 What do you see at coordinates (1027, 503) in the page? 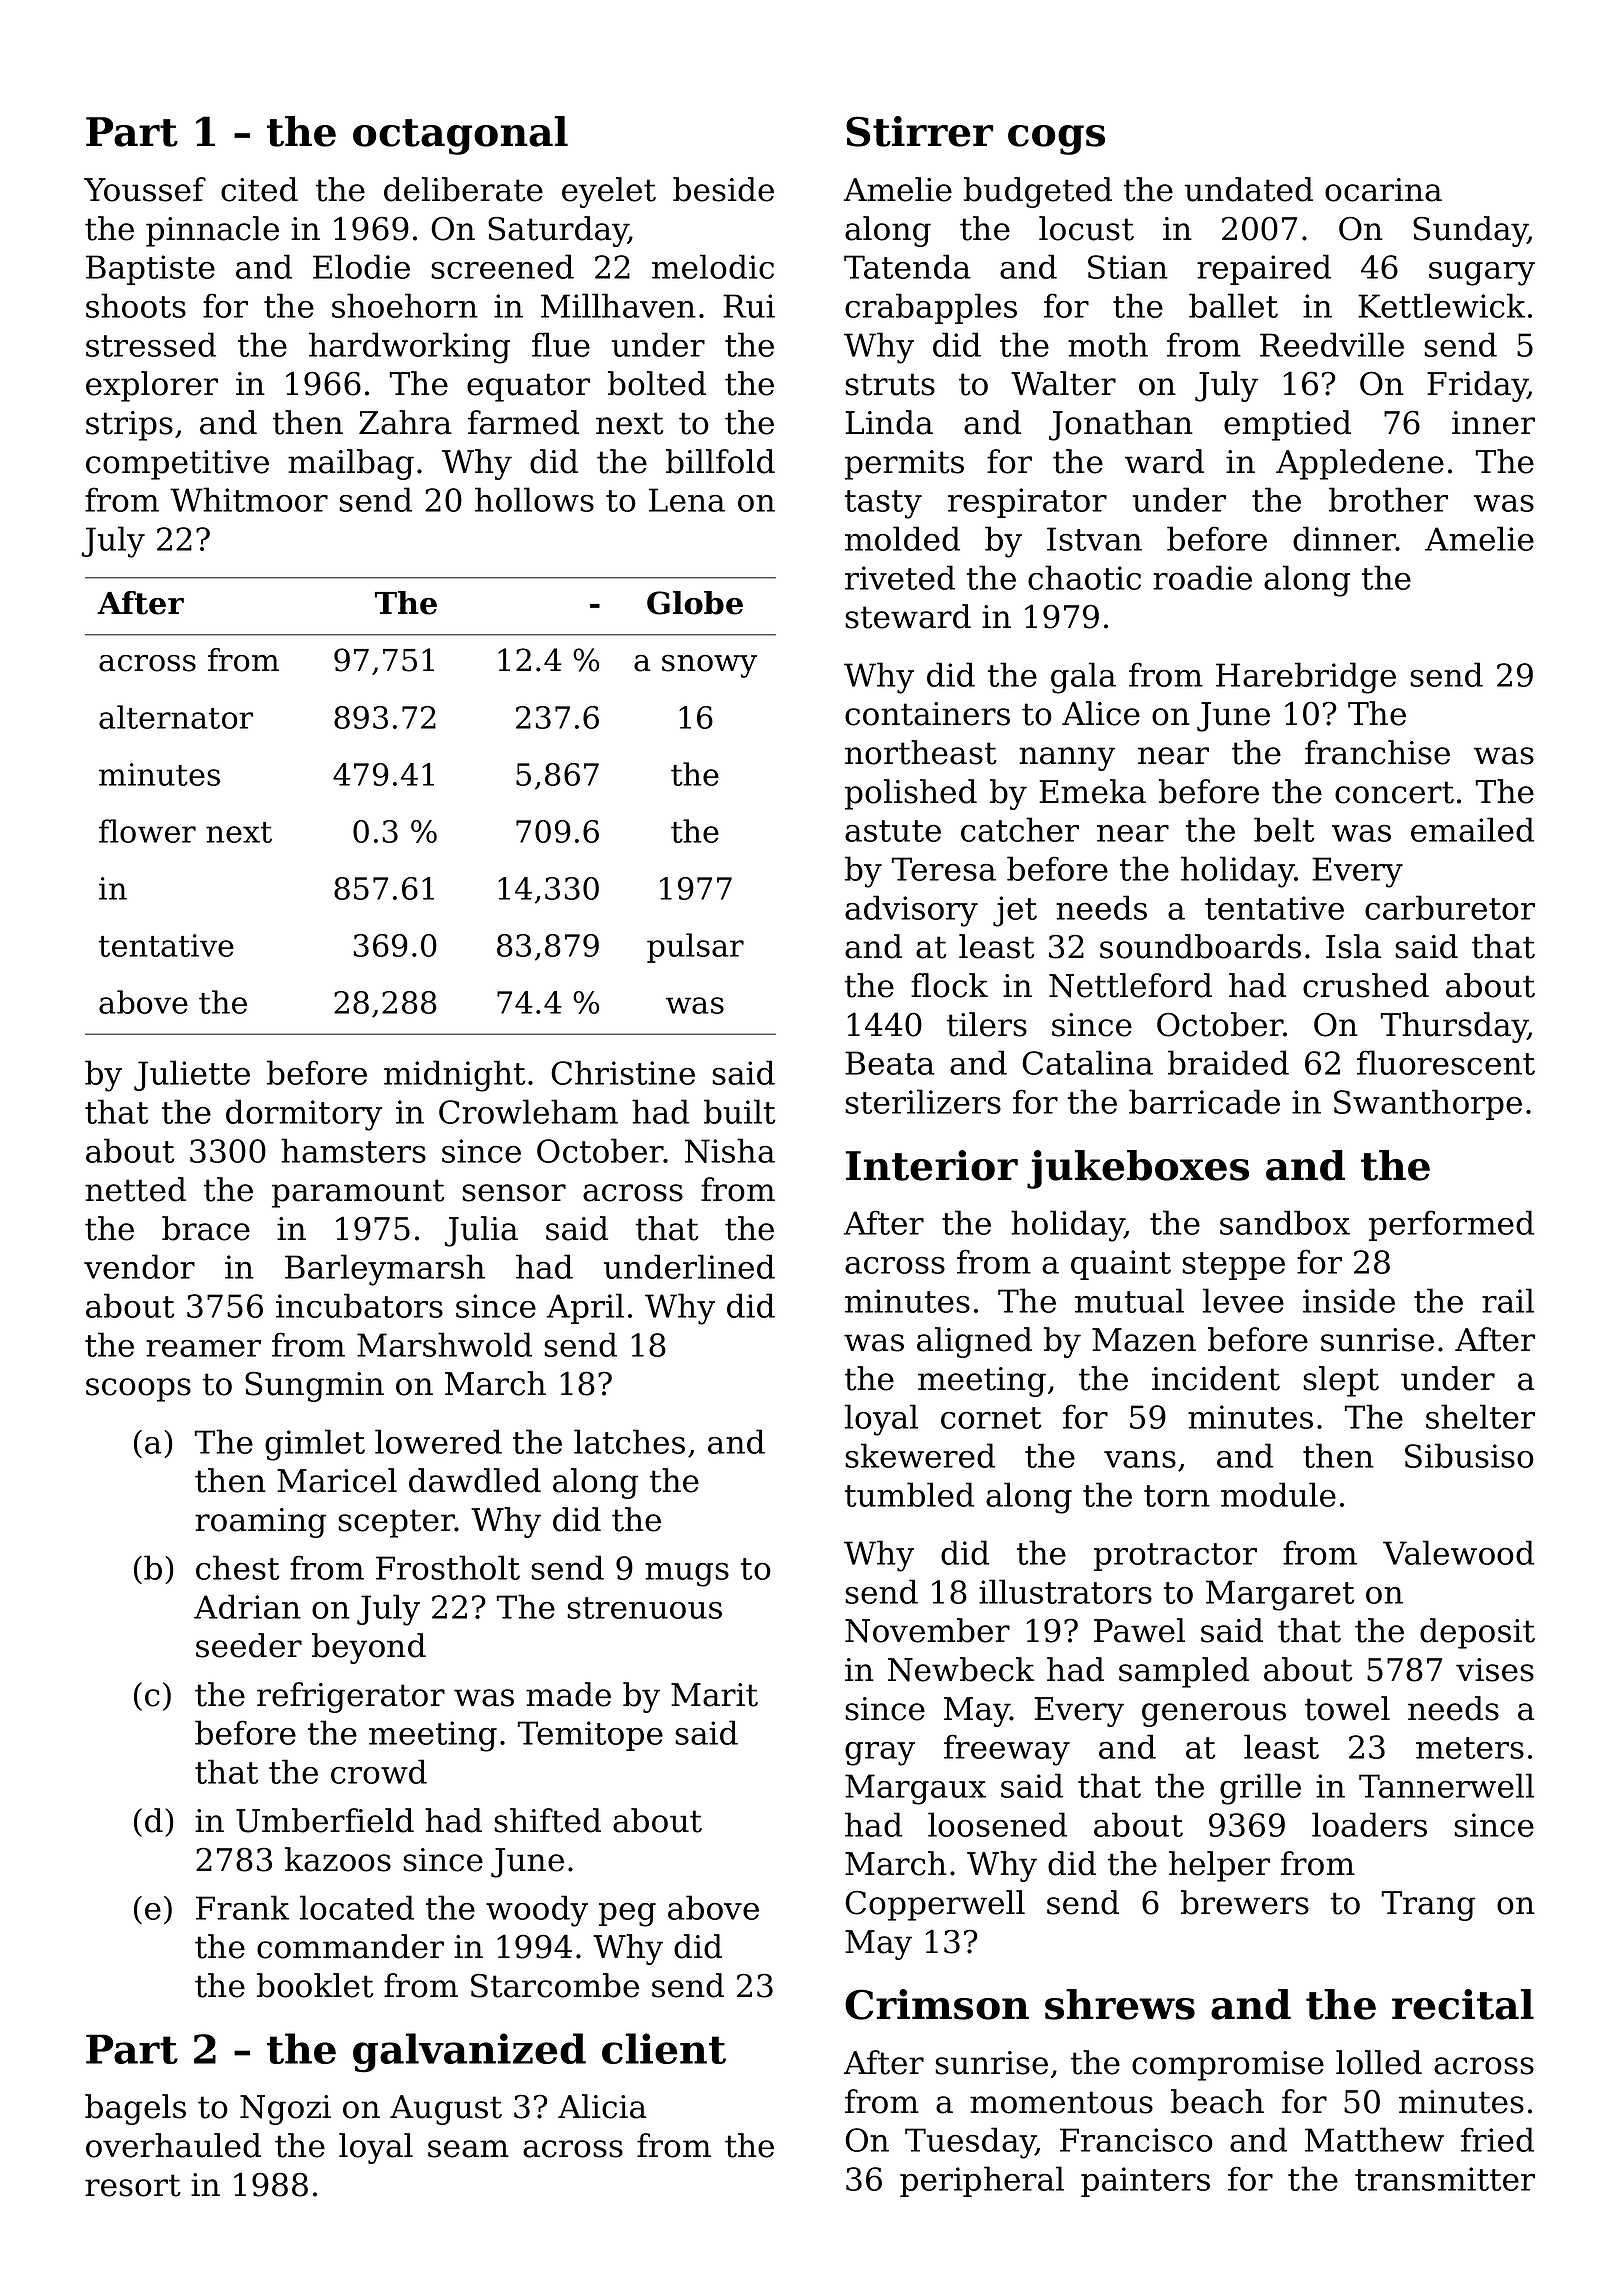
I see `respirator` at bounding box center [1027, 503].
